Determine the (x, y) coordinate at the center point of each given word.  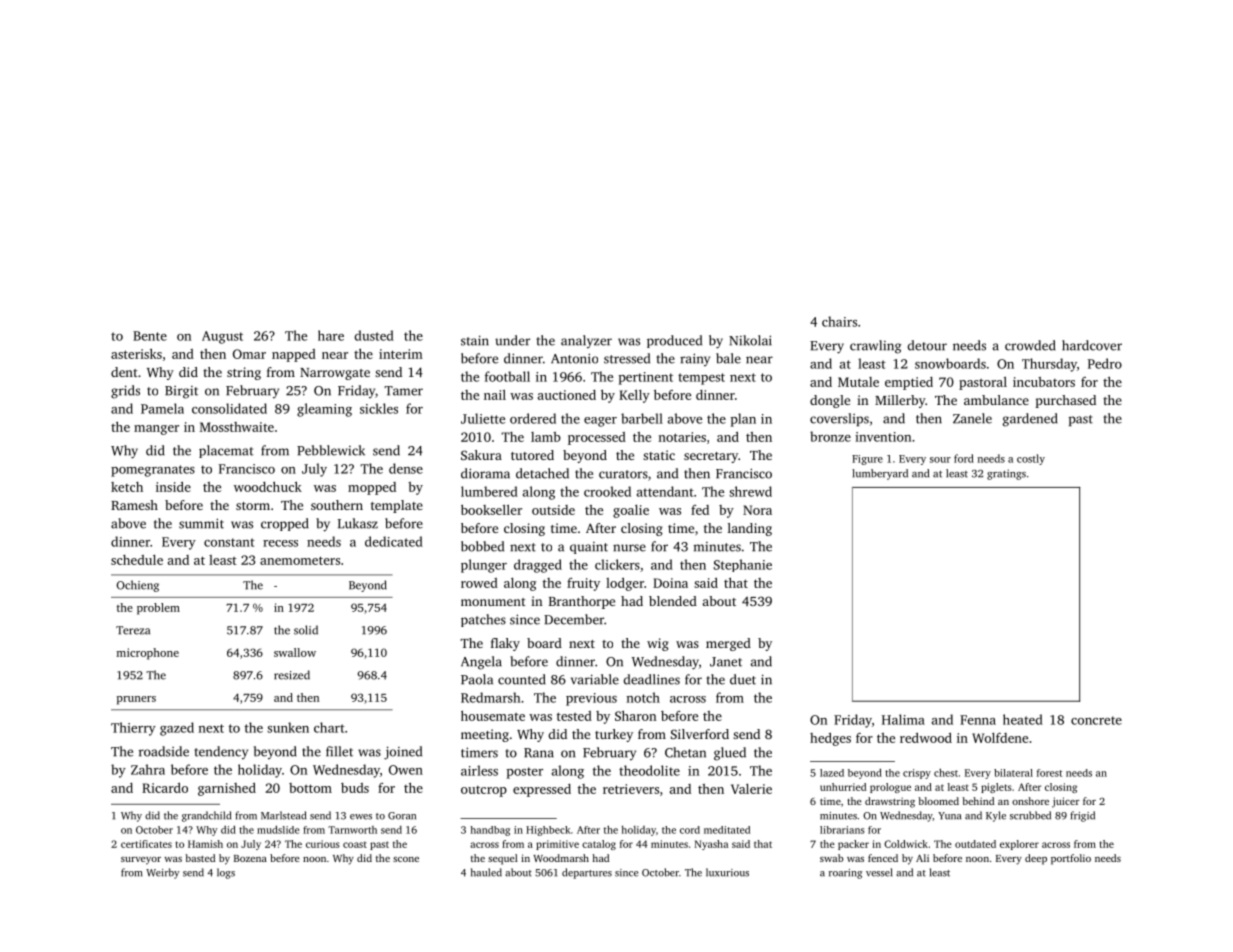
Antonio (574, 358)
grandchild (206, 816)
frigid (1082, 816)
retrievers (631, 789)
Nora (757, 510)
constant (229, 542)
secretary (711, 457)
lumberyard (880, 474)
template (397, 506)
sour (940, 460)
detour (927, 345)
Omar (249, 354)
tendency (221, 752)
